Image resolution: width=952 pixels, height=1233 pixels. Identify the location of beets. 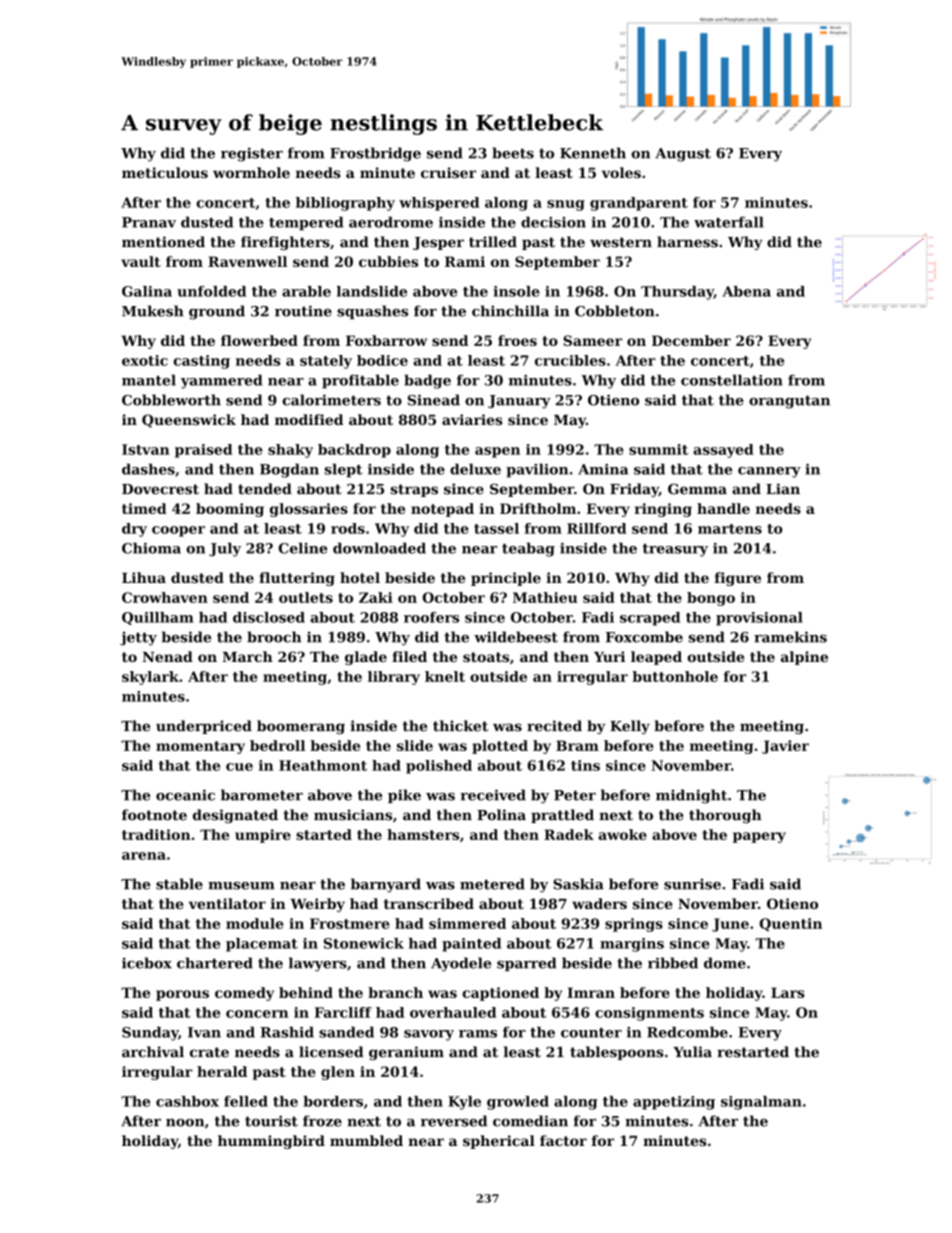
(513, 153).
